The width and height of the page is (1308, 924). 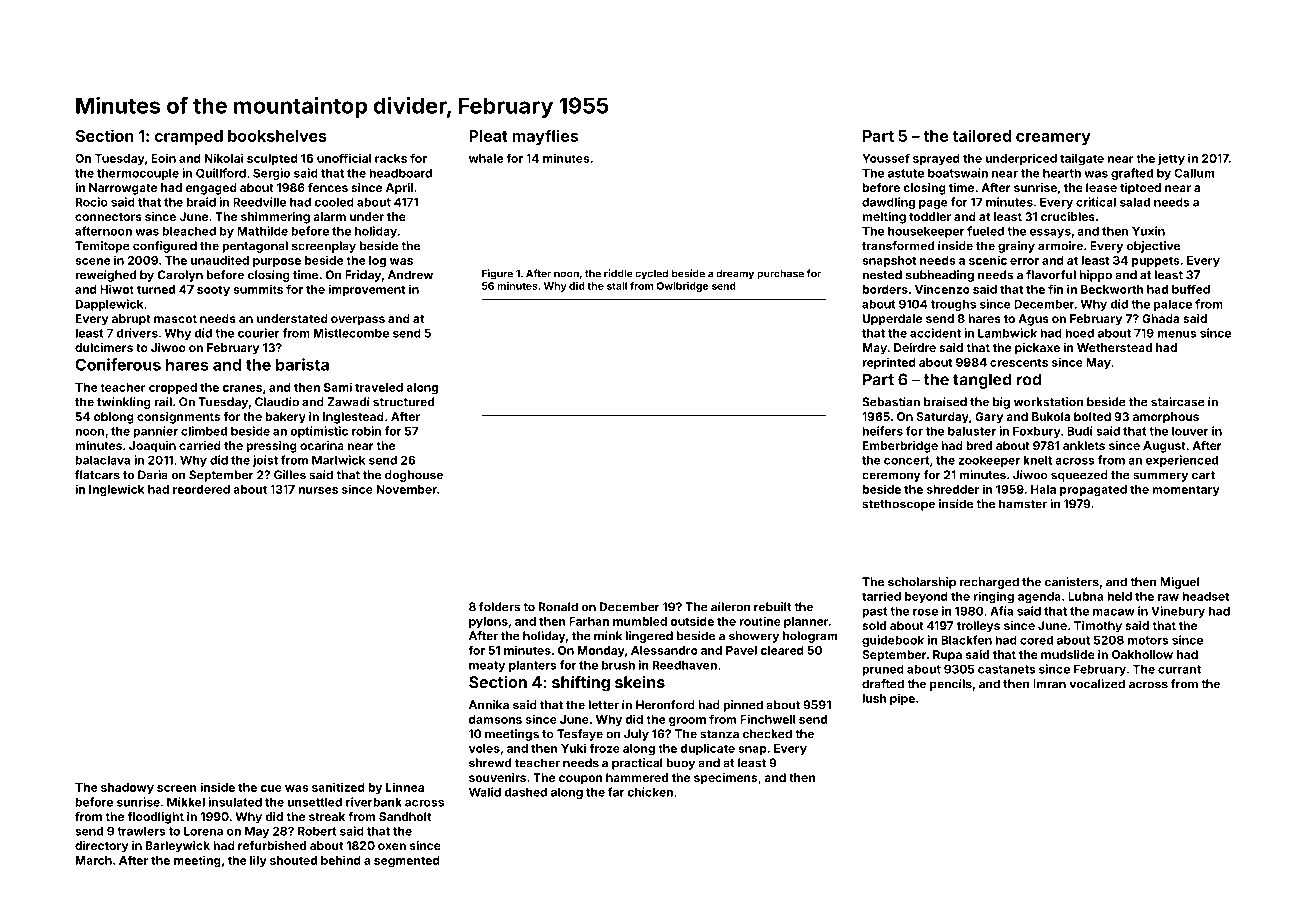 What do you see at coordinates (617, 286) in the page?
I see `stall` at bounding box center [617, 286].
